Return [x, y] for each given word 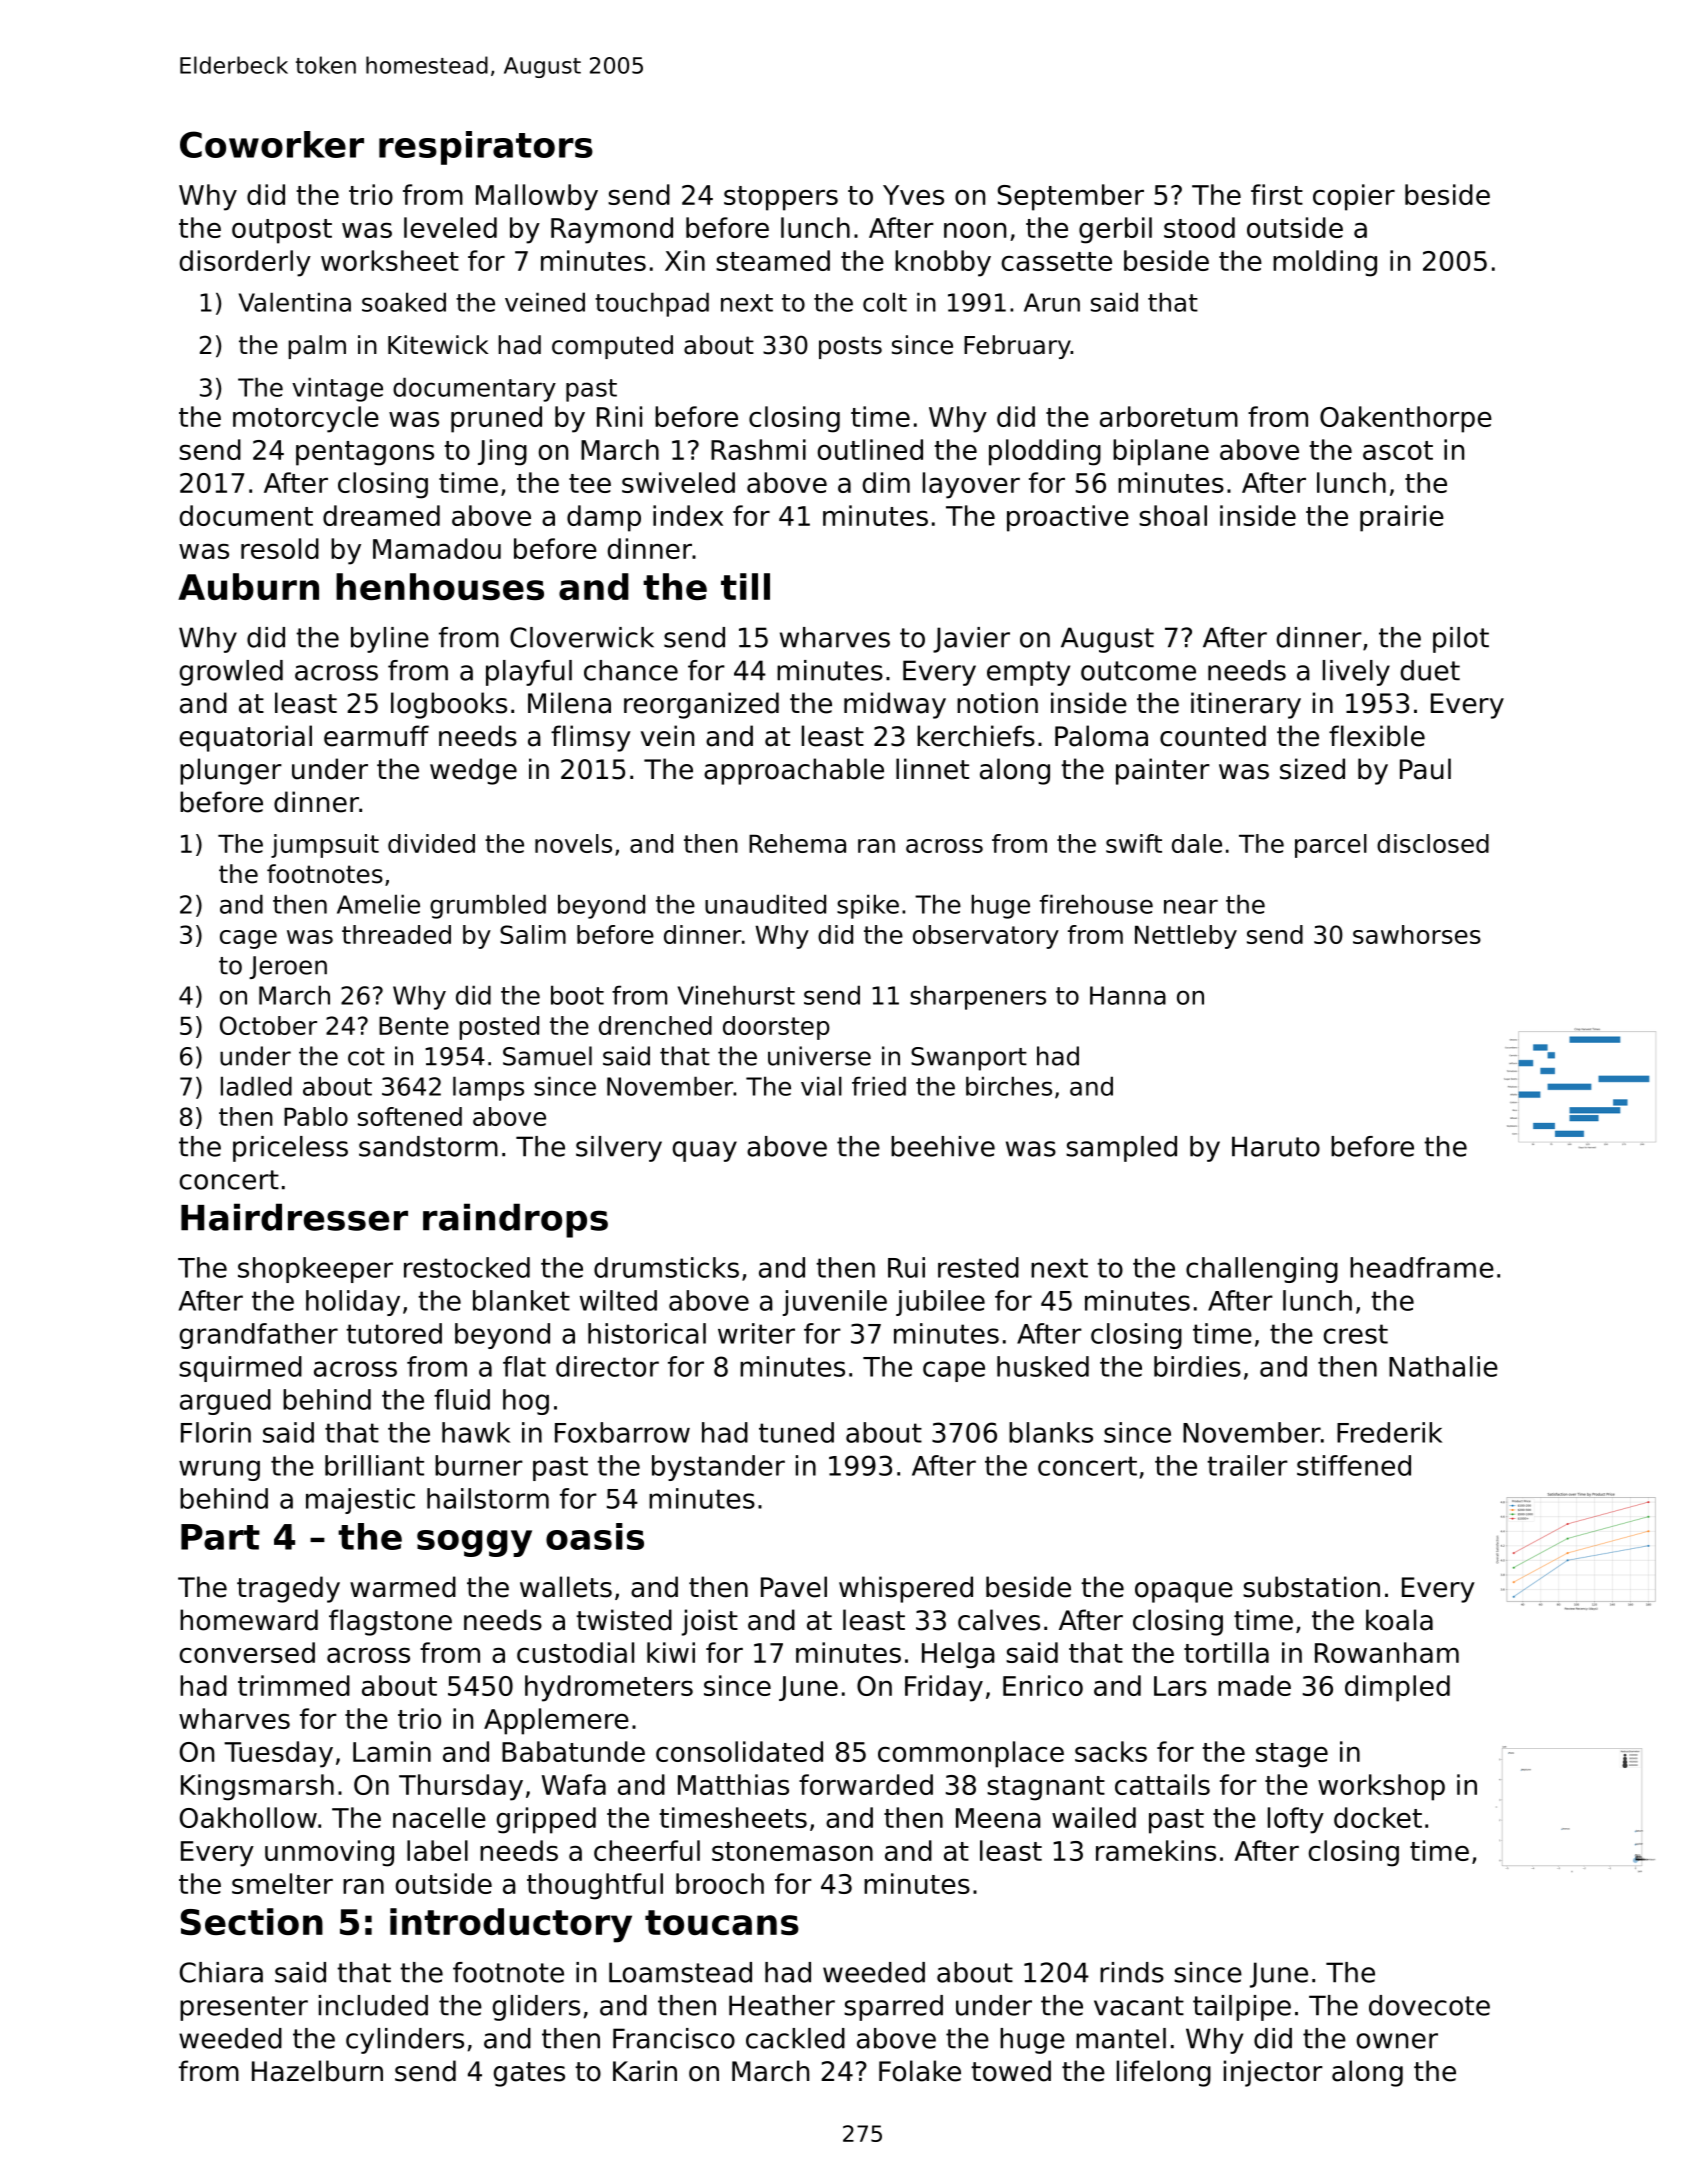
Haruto [1276, 1146]
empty [1028, 673]
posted [499, 1028]
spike [868, 906]
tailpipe [1242, 2008]
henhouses [440, 586]
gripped [546, 1820]
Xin [685, 260]
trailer [1247, 1465]
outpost [282, 231]
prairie [1402, 518]
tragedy [288, 1589]
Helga [958, 1655]
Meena [998, 1818]
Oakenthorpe [1406, 419]
